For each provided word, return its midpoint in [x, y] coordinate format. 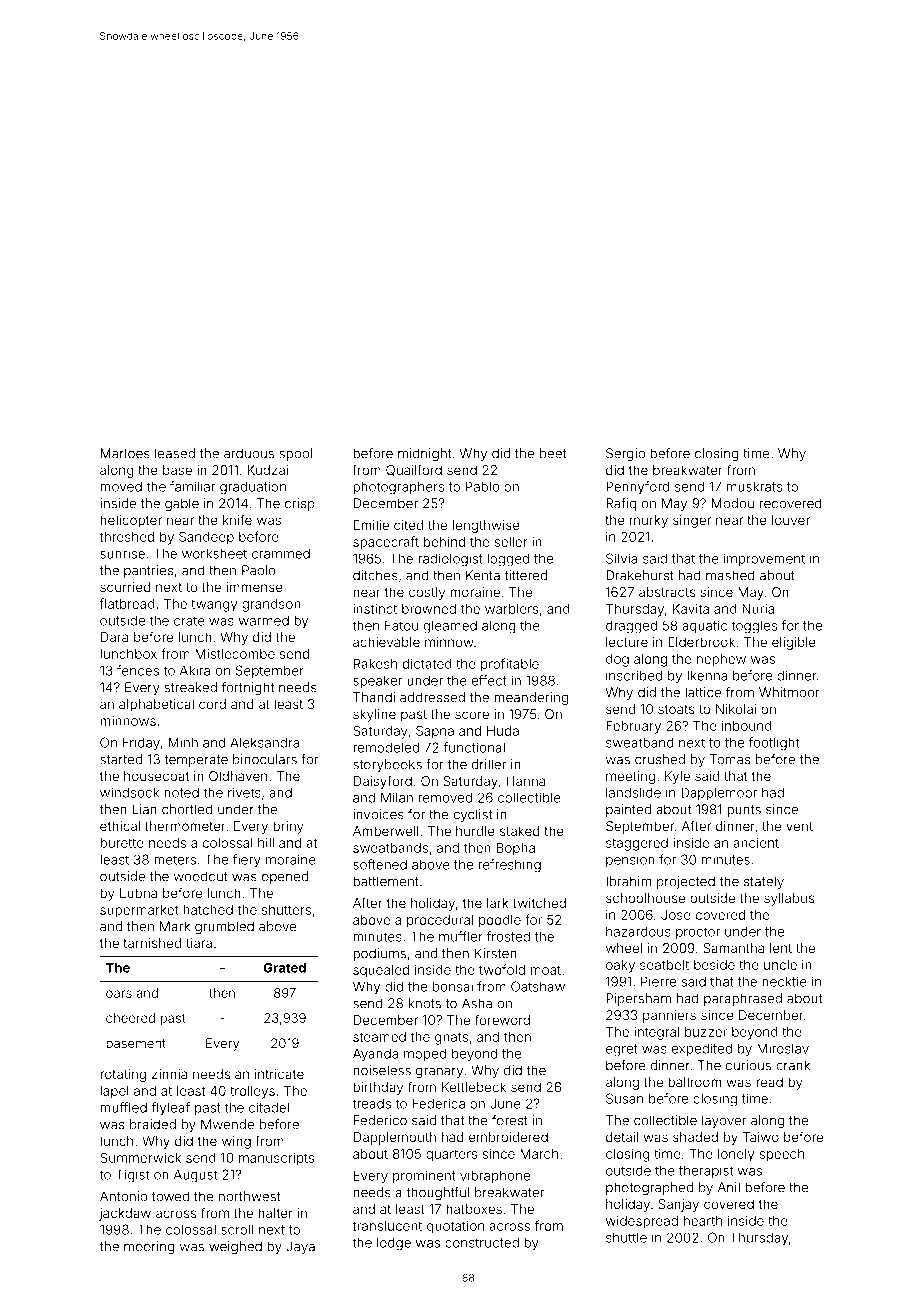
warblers [511, 609]
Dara [114, 637]
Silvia [621, 558]
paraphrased [743, 999]
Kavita [691, 609]
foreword [502, 1019]
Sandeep [206, 538]
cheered [130, 1018]
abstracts [667, 592]
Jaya [300, 1247]
